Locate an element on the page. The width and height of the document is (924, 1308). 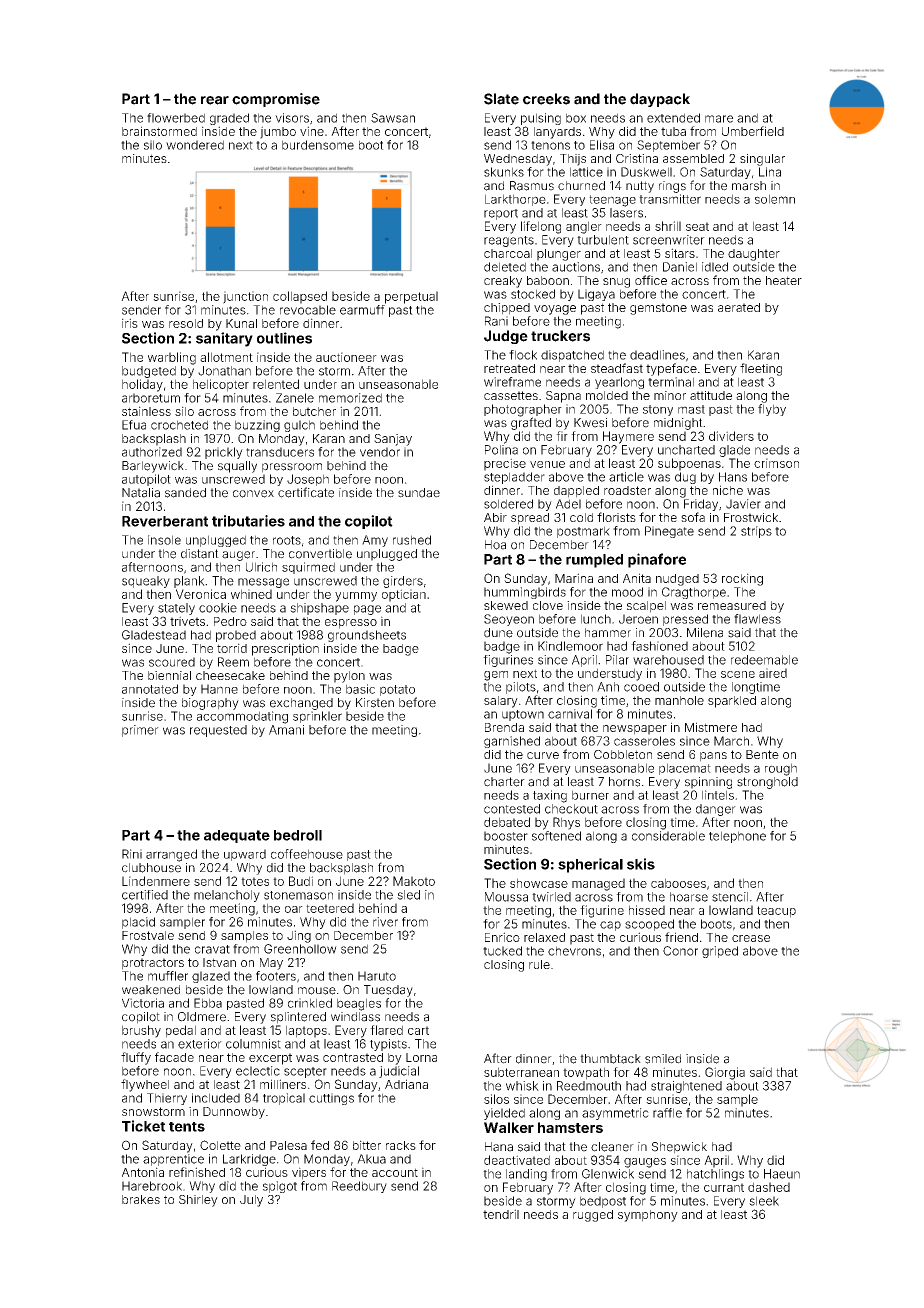
bedroll is located at coordinates (298, 835).
